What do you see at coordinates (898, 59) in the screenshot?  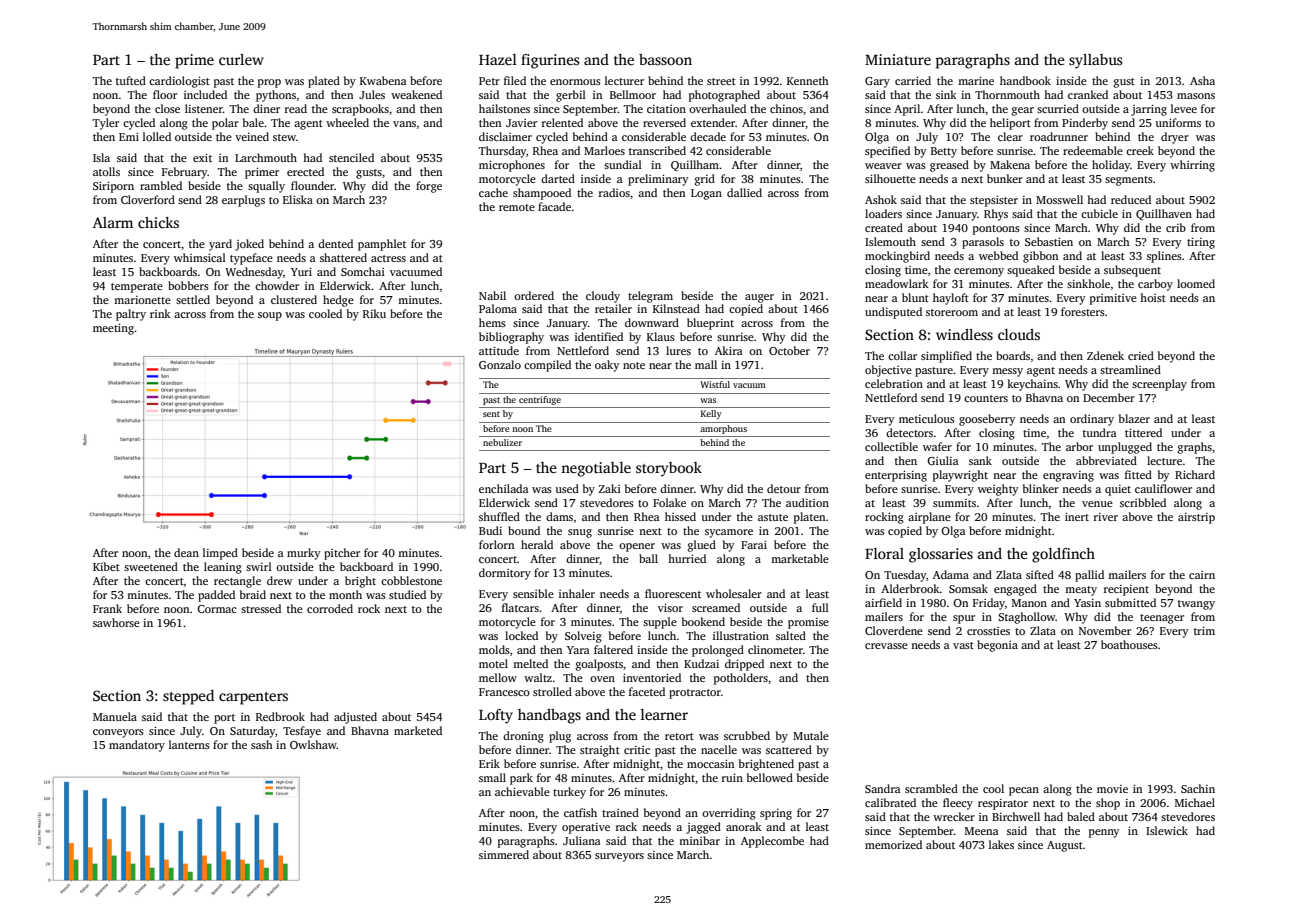 I see `Miniature` at bounding box center [898, 59].
